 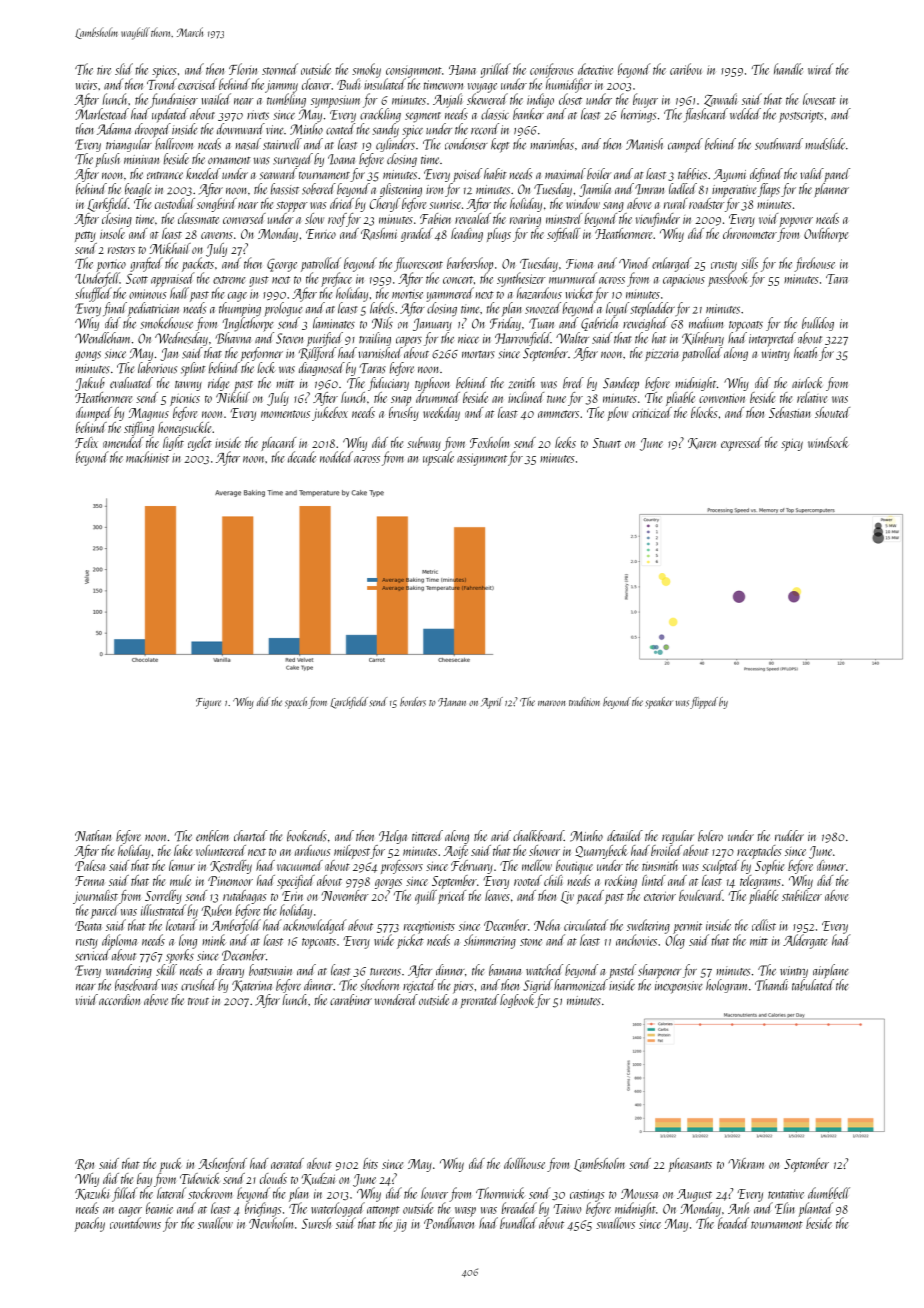 What do you see at coordinates (686, 69) in the screenshot?
I see `caribou` at bounding box center [686, 69].
